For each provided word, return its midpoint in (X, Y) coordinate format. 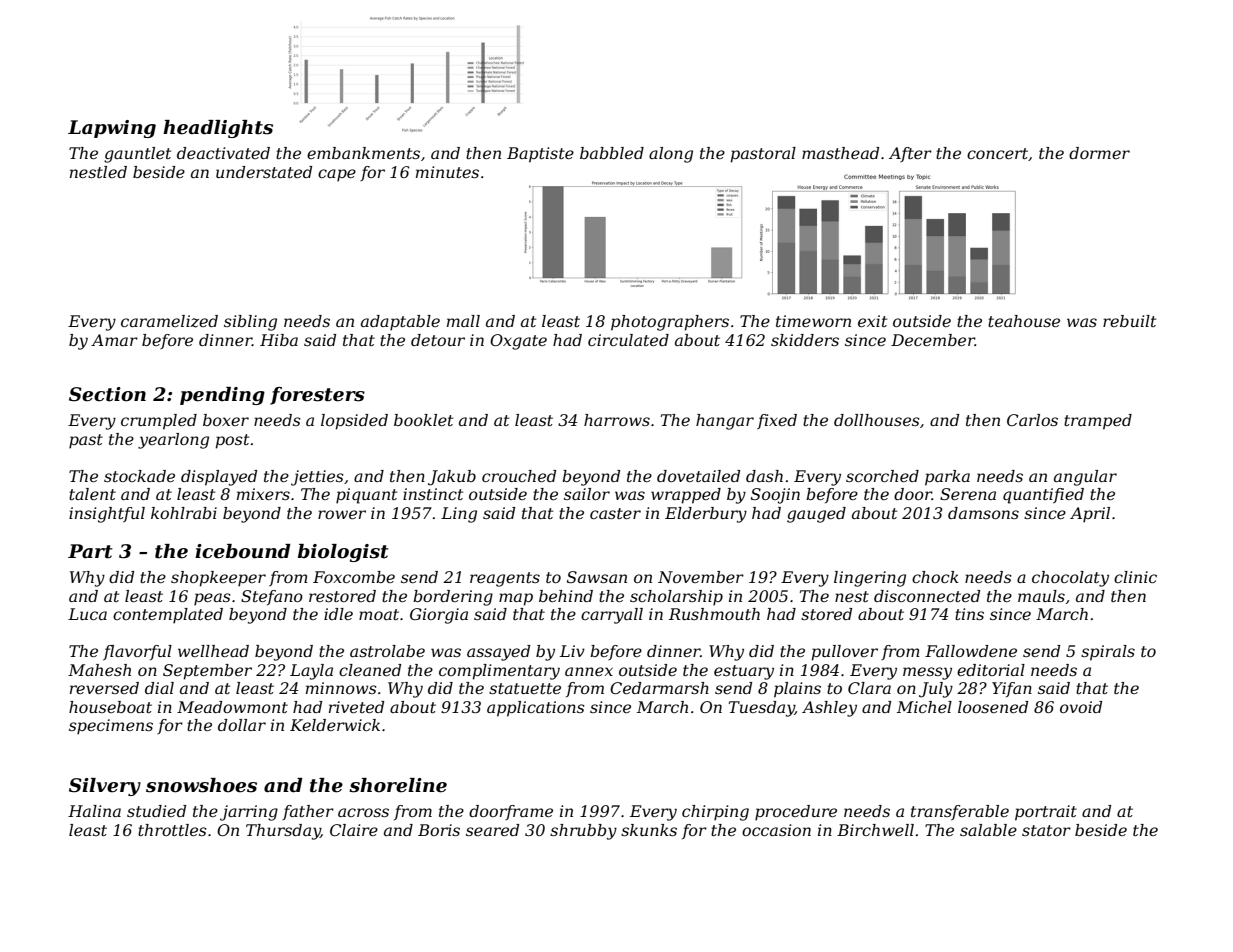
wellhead (213, 651)
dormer (1099, 153)
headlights (218, 129)
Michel (924, 707)
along (671, 155)
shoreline (398, 785)
